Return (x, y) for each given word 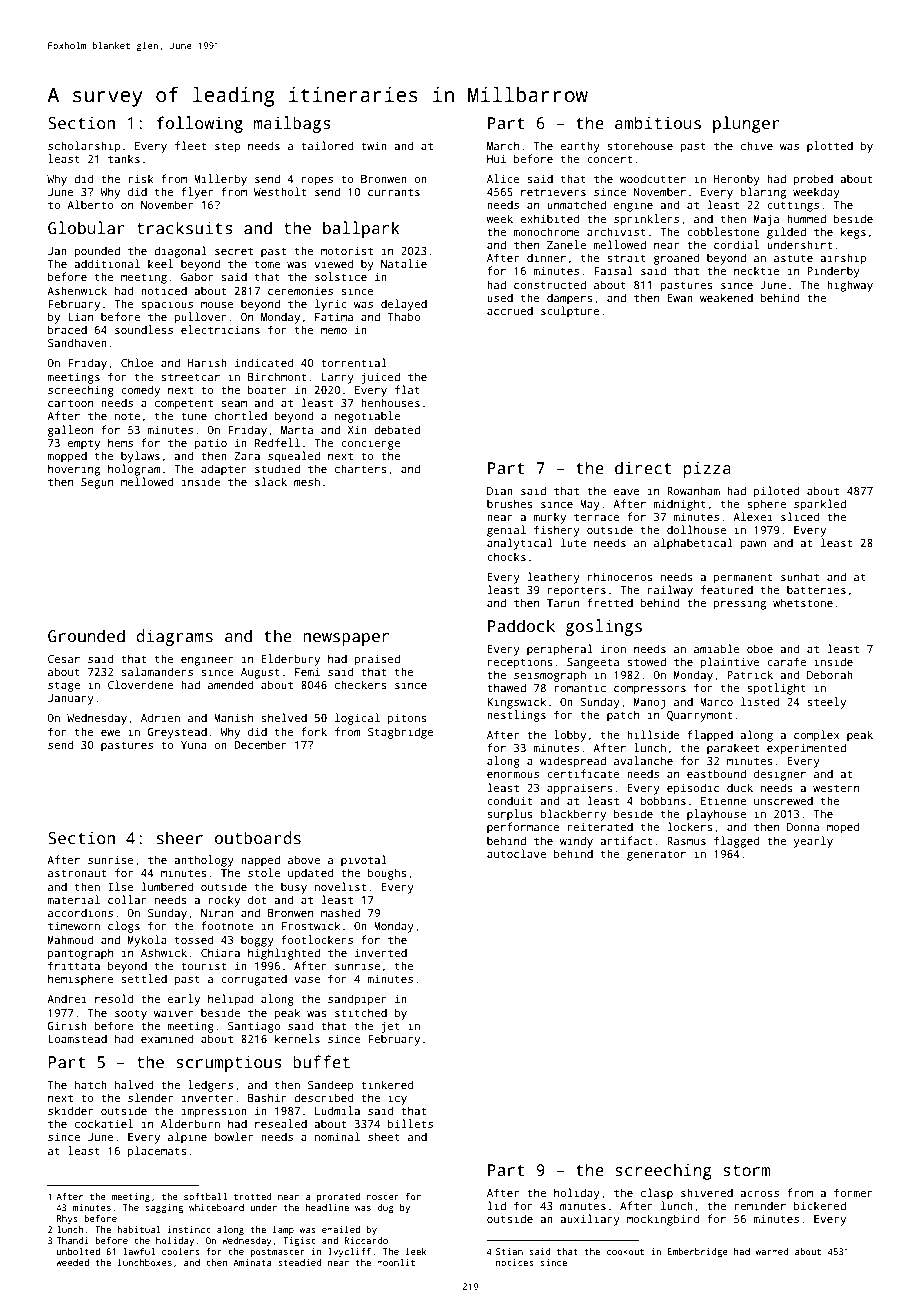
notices (515, 1262)
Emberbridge (698, 1252)
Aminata (252, 1262)
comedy (140, 391)
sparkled (820, 505)
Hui (496, 158)
